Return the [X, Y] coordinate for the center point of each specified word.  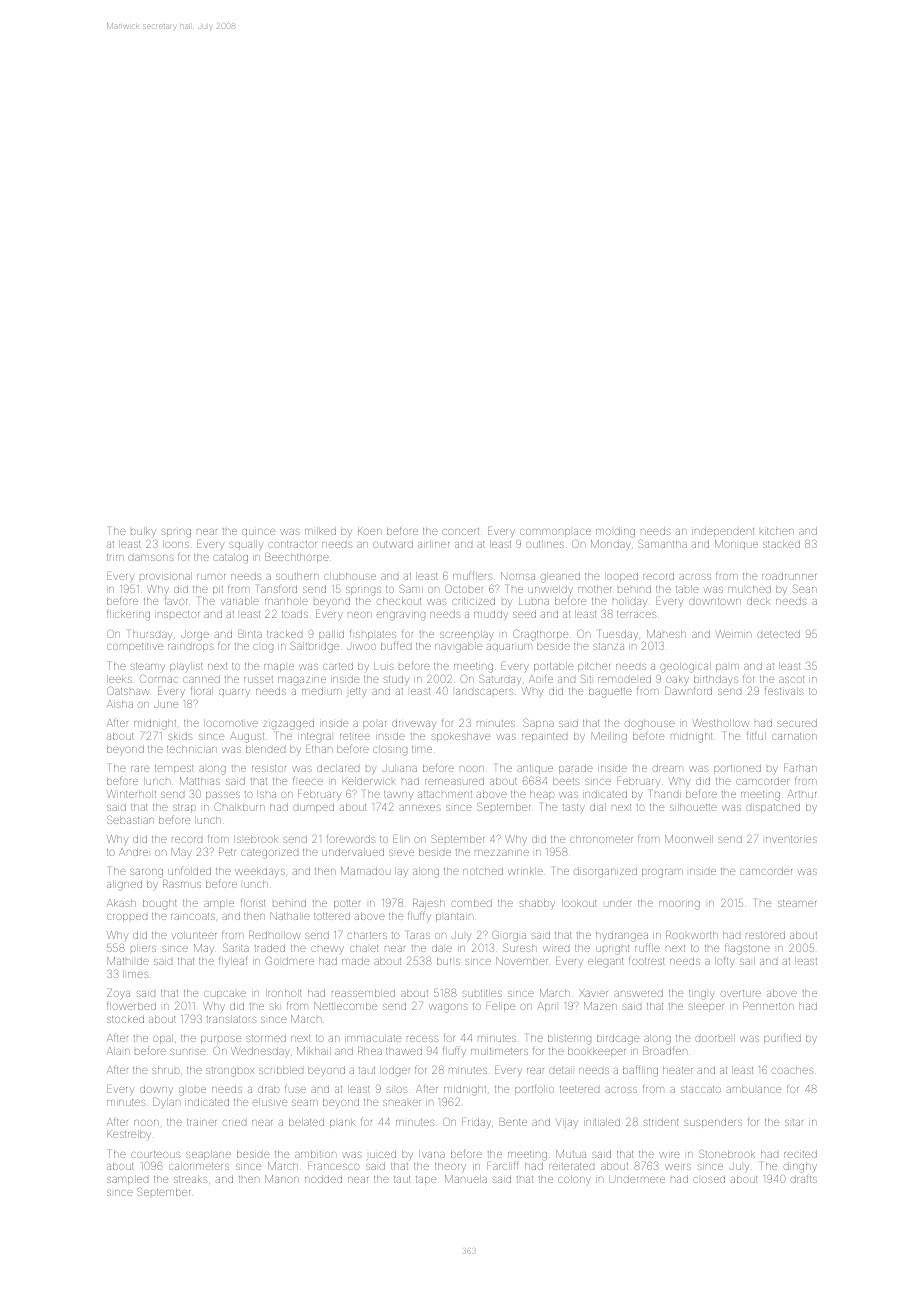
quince [258, 533]
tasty [574, 808]
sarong [146, 873]
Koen [370, 531]
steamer [797, 903]
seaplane [208, 1155]
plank [342, 1123]
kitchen [777, 531]
